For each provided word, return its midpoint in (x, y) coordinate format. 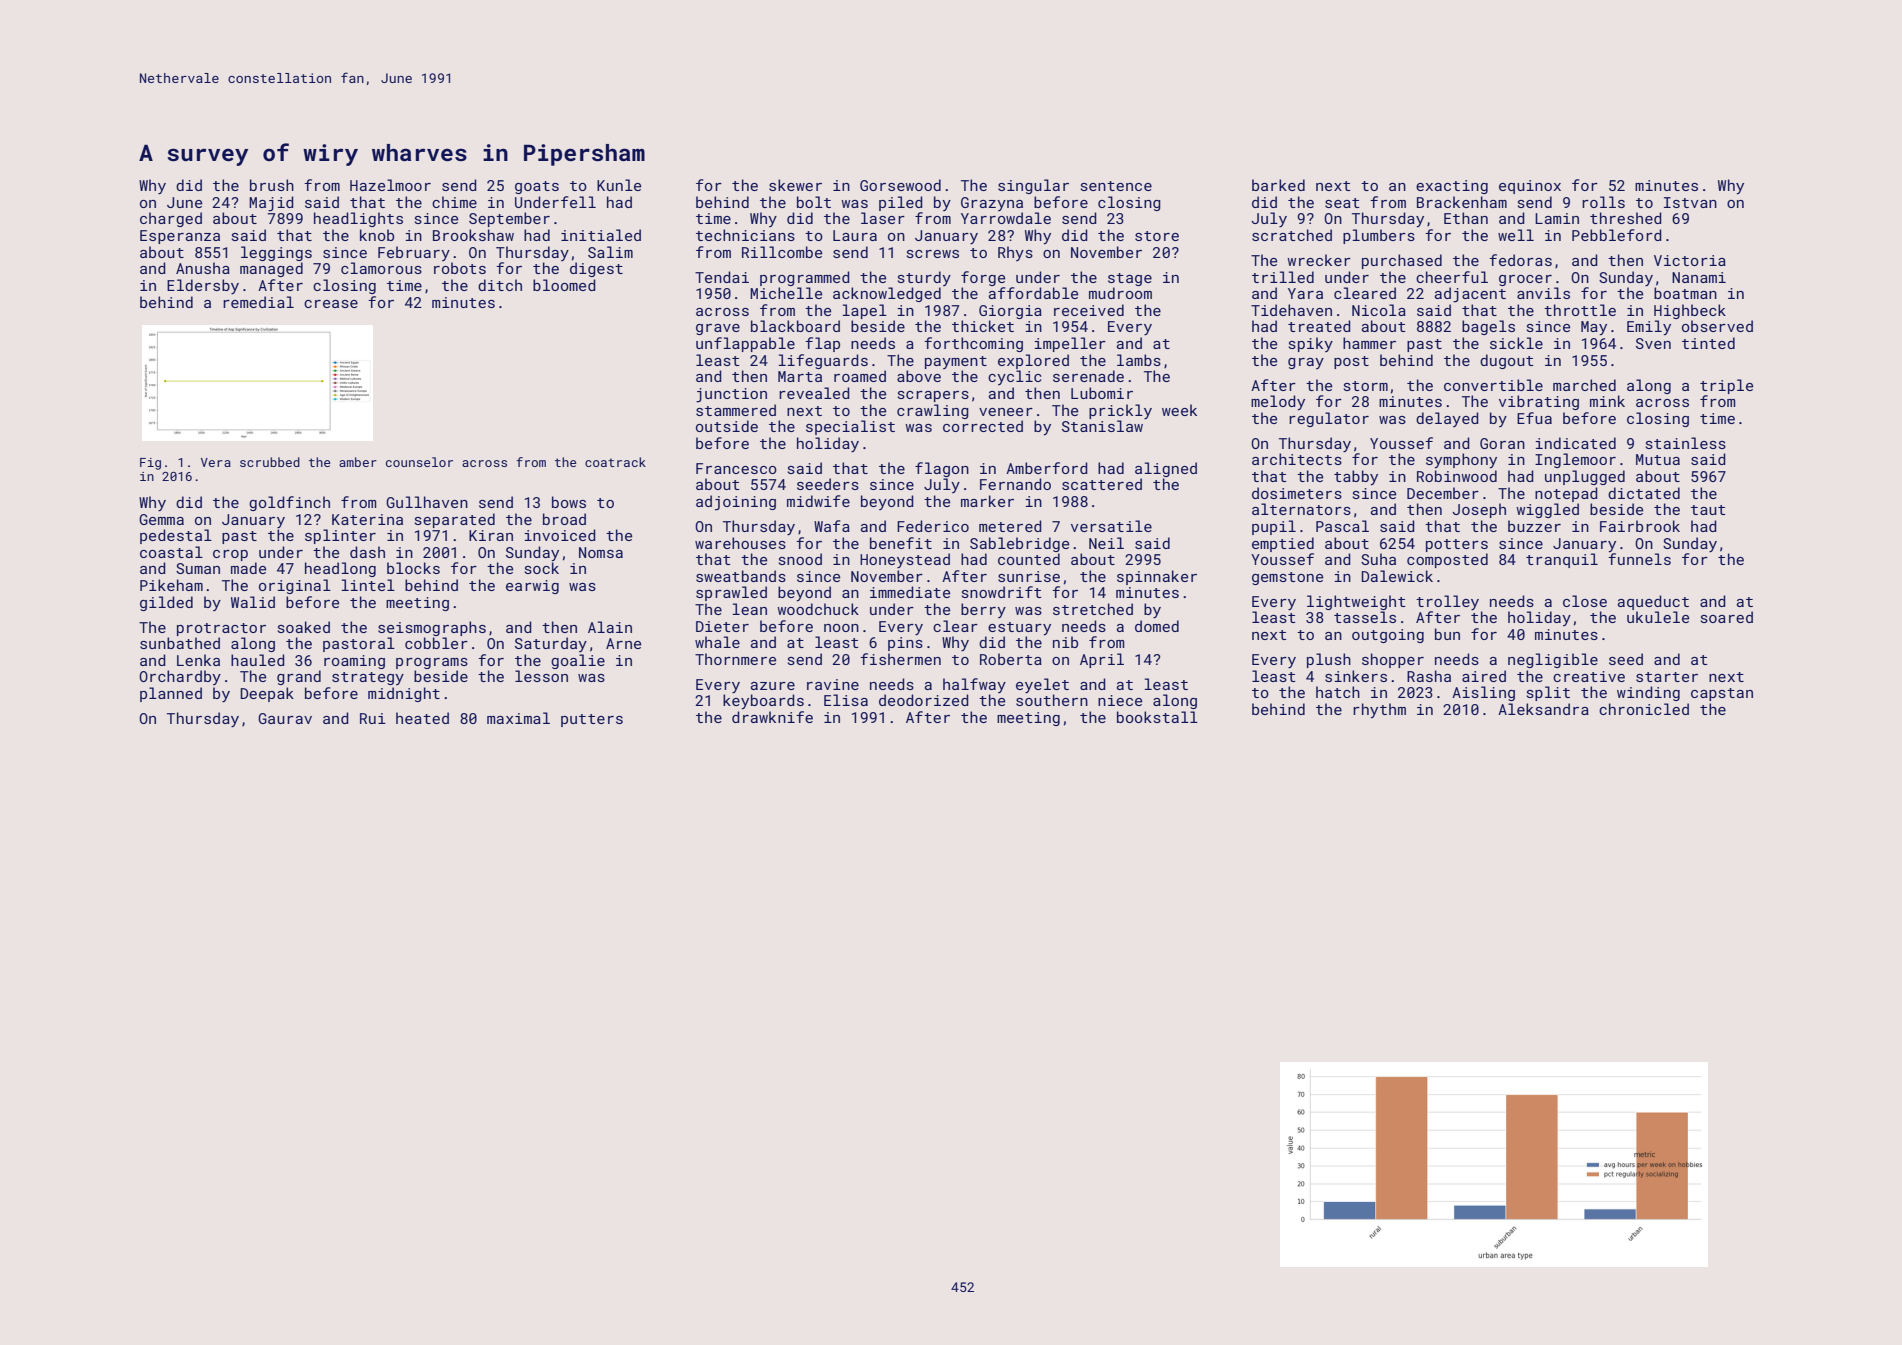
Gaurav (285, 718)
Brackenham (1462, 202)
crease (331, 304)
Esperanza (180, 237)
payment (956, 362)
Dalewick (1397, 576)
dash (367, 552)
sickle (1516, 343)
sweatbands (741, 576)
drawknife (772, 717)
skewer (795, 185)
